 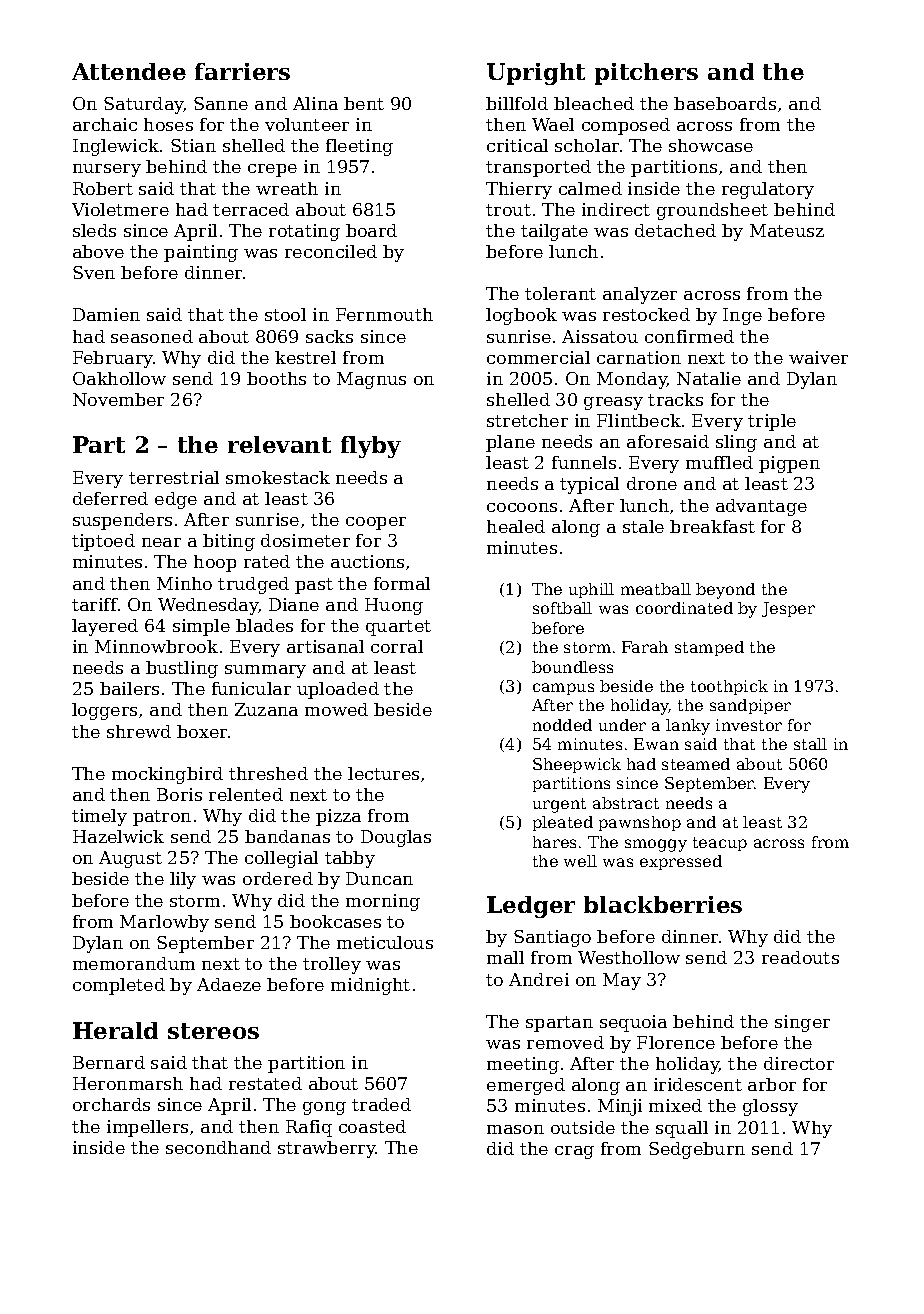 I want to click on timely, so click(x=99, y=817).
